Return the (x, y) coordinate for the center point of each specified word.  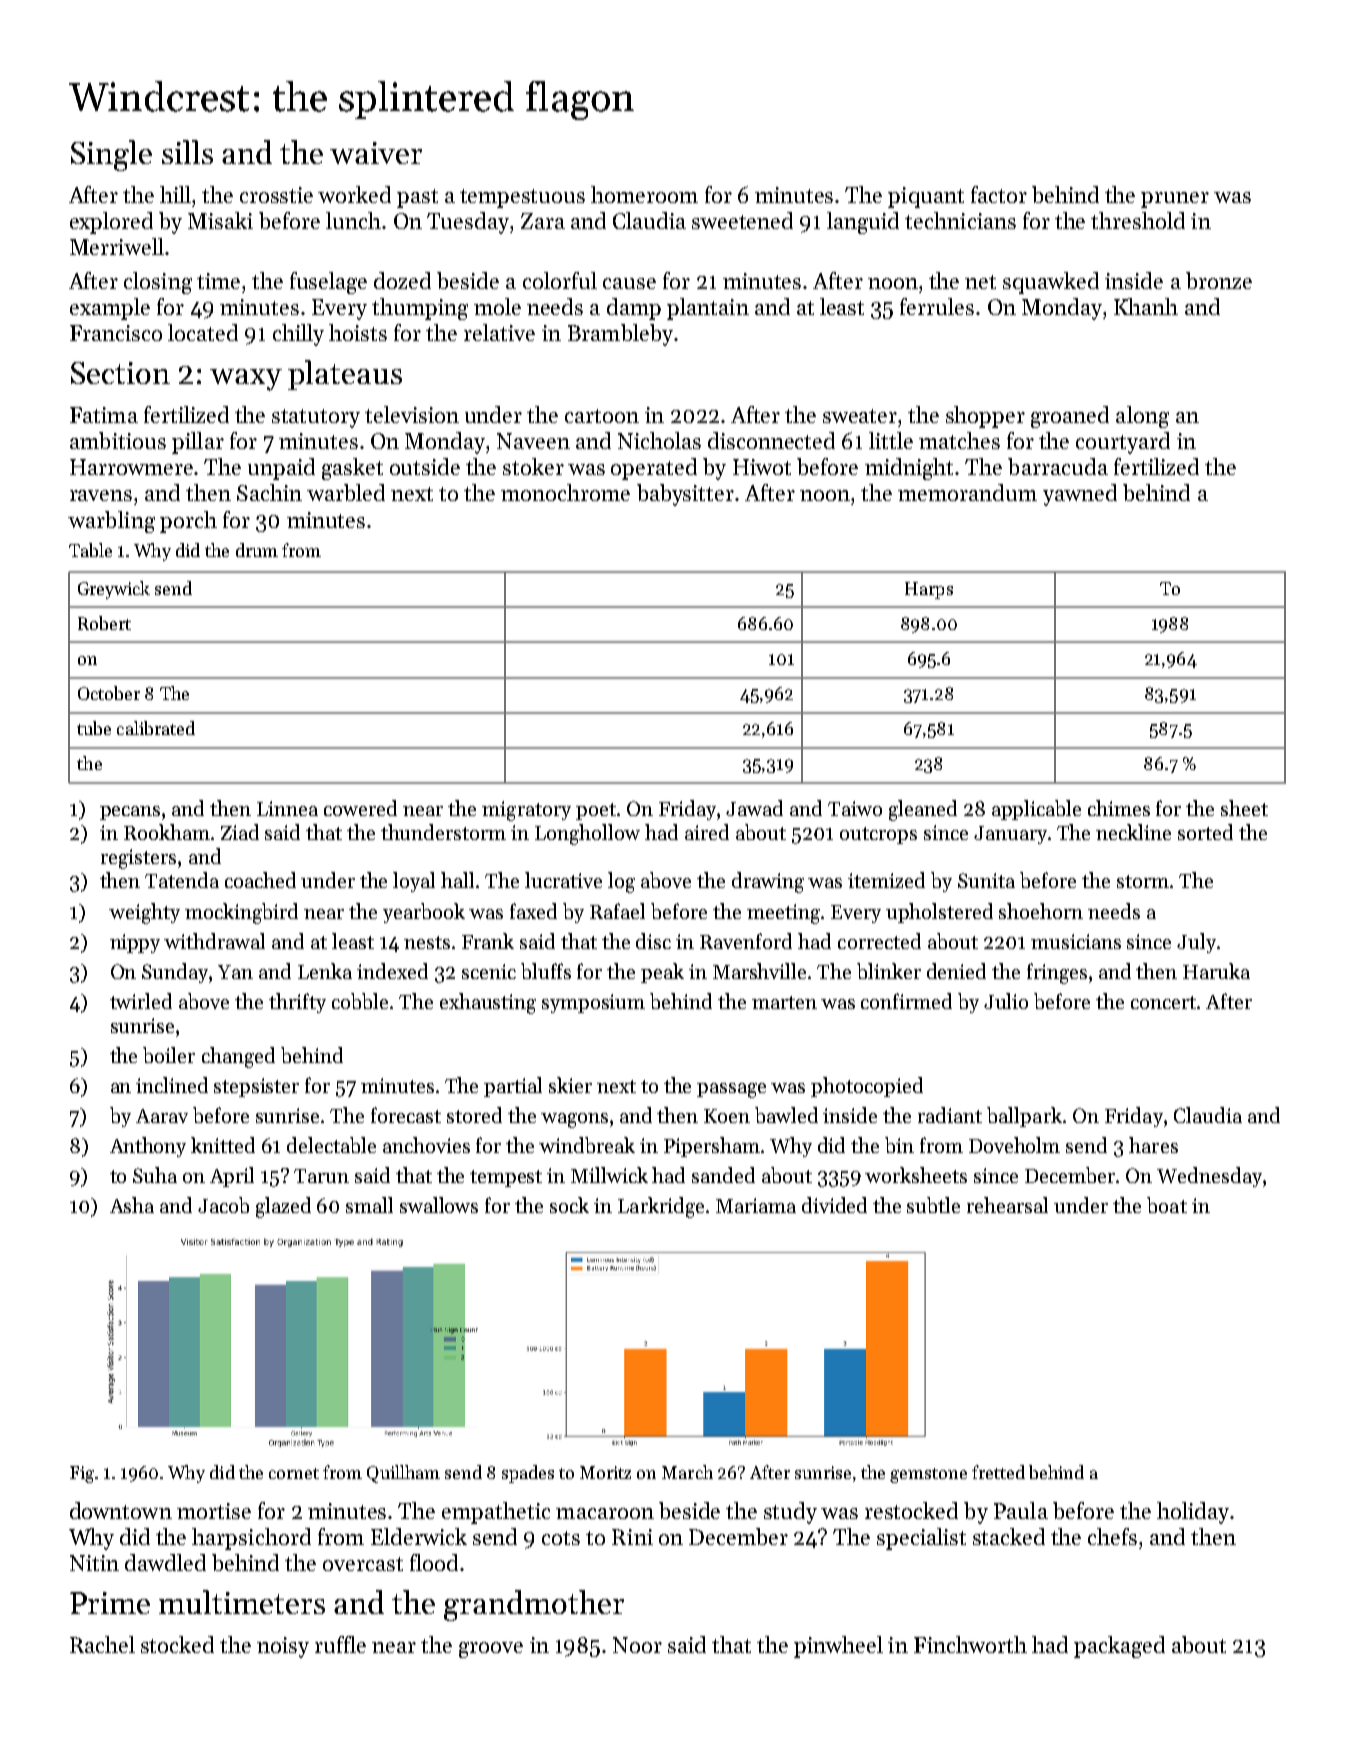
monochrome (565, 492)
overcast (363, 1564)
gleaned (923, 810)
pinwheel (838, 1647)
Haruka (1216, 971)
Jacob (223, 1205)
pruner (1175, 200)
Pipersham (712, 1147)
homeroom (644, 194)
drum (257, 550)
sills (187, 152)
